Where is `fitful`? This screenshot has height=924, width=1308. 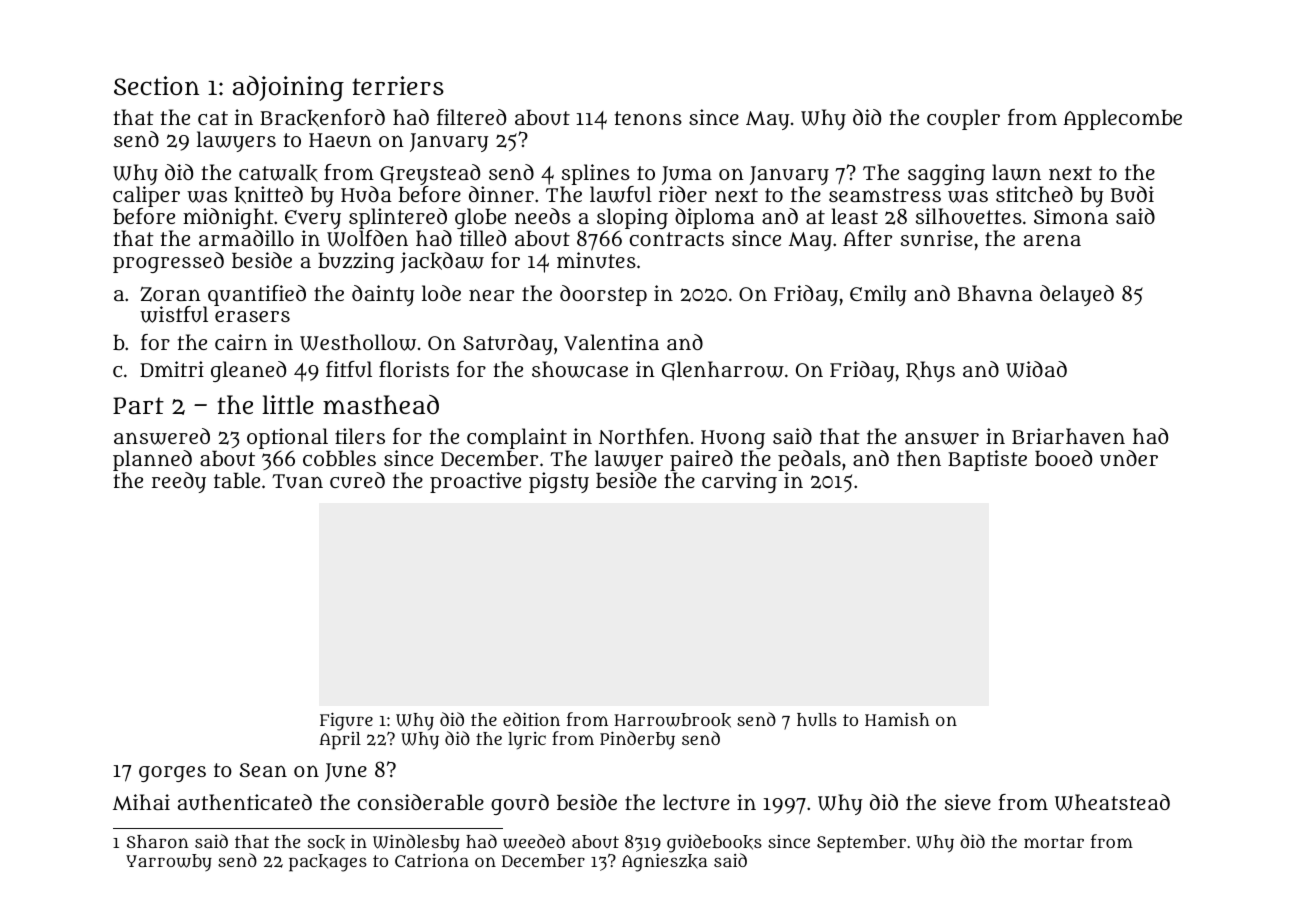
fitful is located at coordinates (349, 369).
